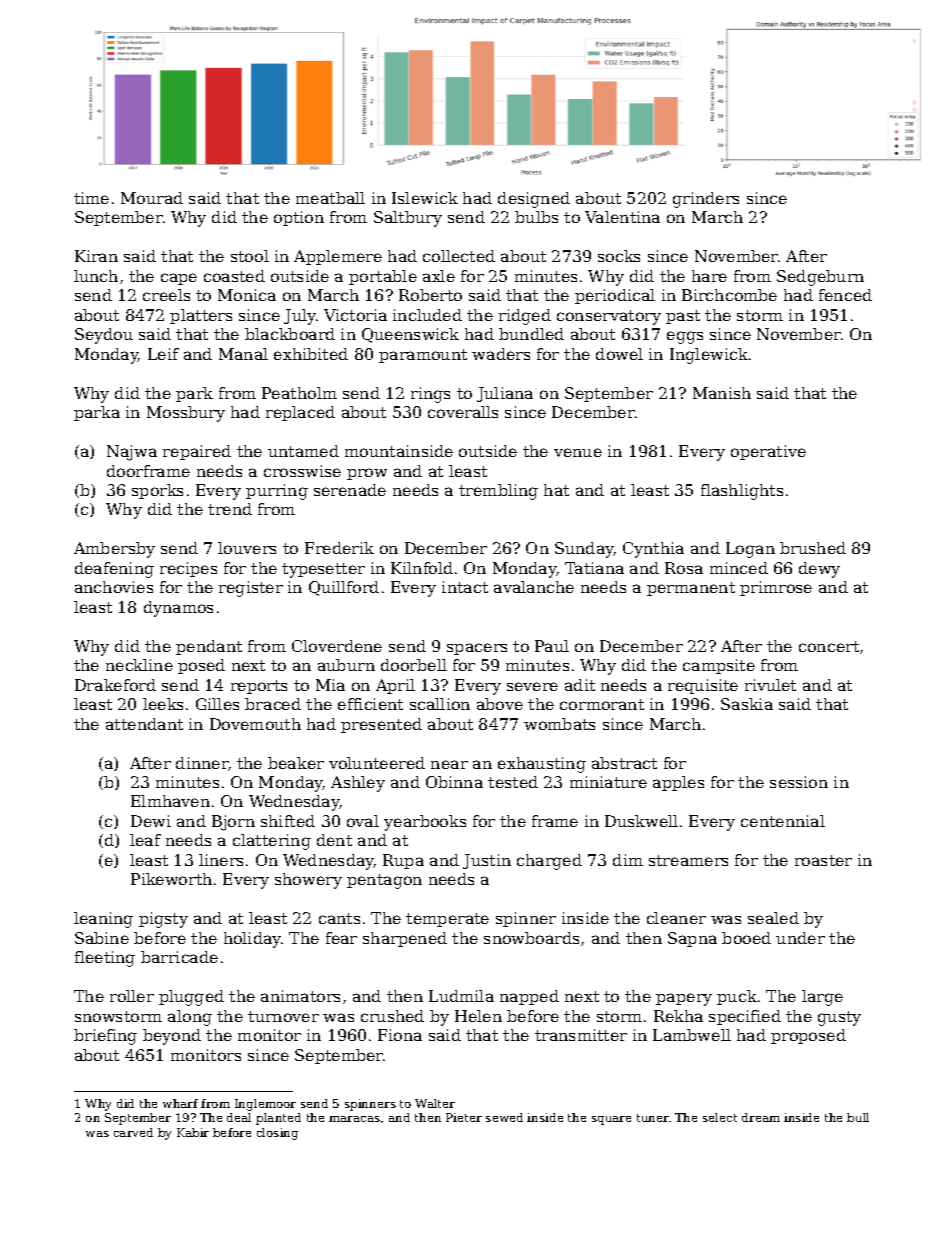 This screenshot has width=952, height=1233. What do you see at coordinates (487, 861) in the screenshot?
I see `Justin` at bounding box center [487, 861].
